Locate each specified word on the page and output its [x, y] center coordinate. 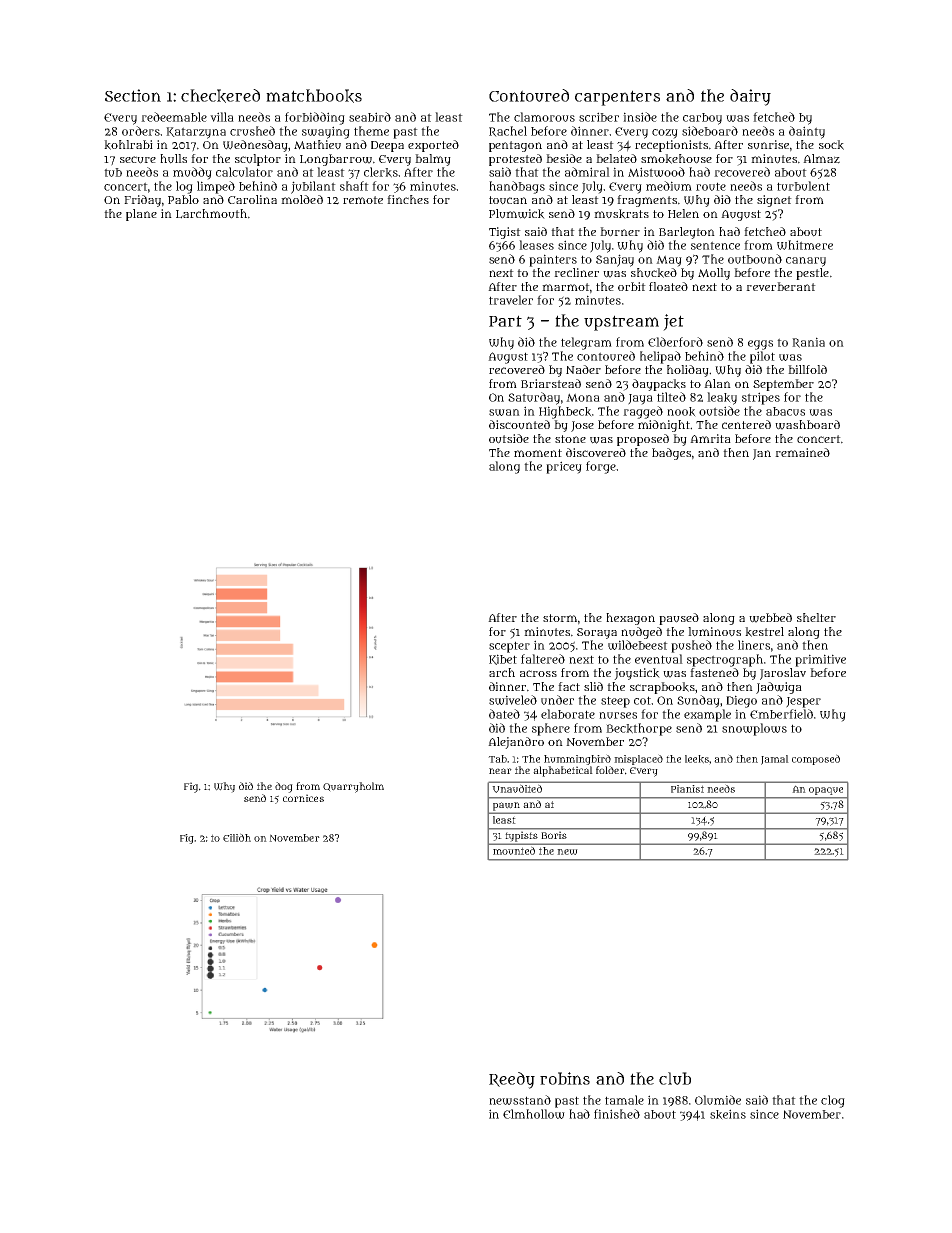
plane [141, 215]
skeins [728, 1114]
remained [802, 452]
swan [504, 412]
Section [133, 95]
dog [284, 787]
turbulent [803, 186]
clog [833, 1101]
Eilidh [237, 837]
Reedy [512, 1080]
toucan [508, 200]
